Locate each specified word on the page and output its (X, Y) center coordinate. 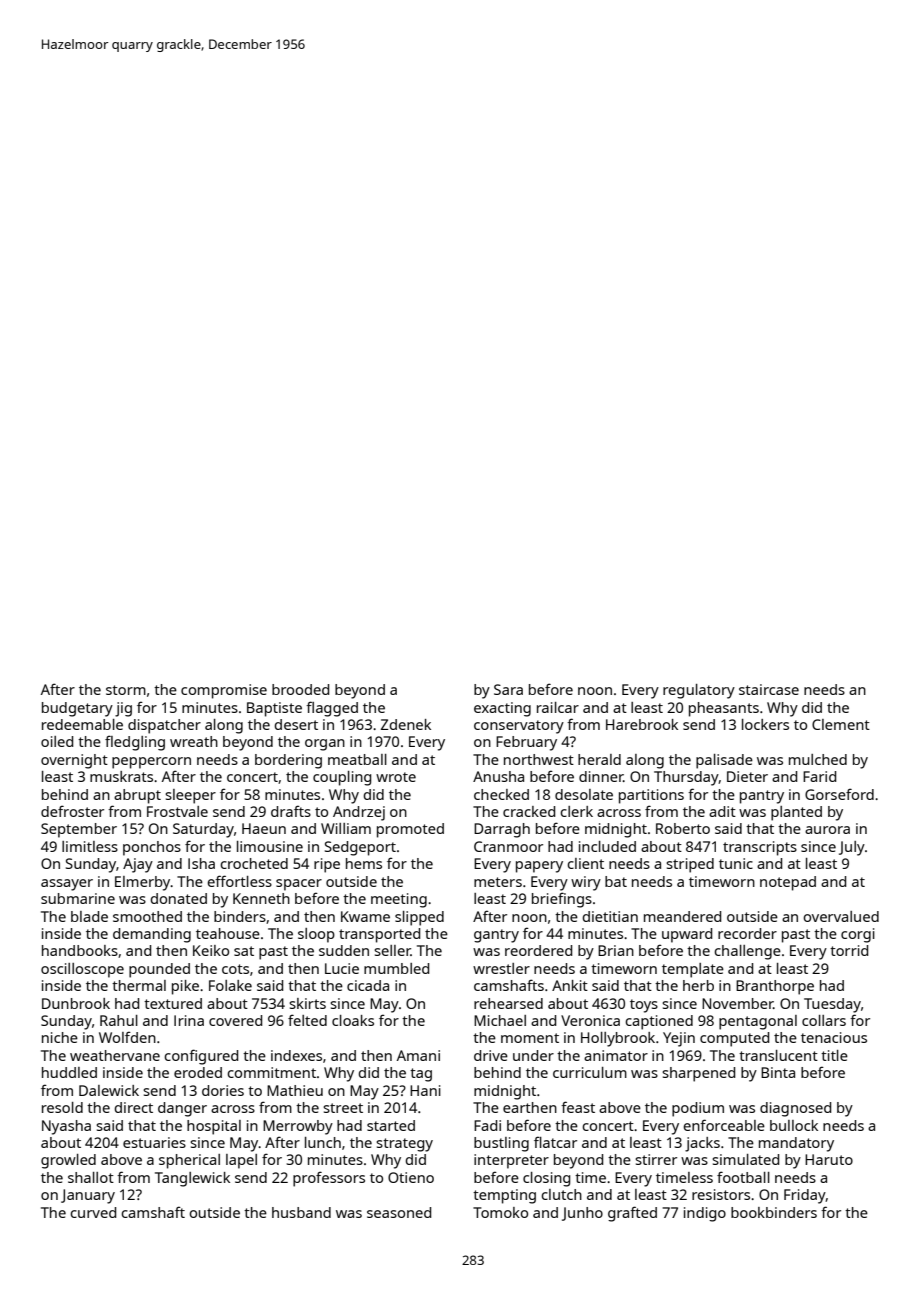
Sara (508, 689)
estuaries (154, 1142)
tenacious (834, 1037)
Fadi (487, 1125)
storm (126, 690)
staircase (769, 689)
